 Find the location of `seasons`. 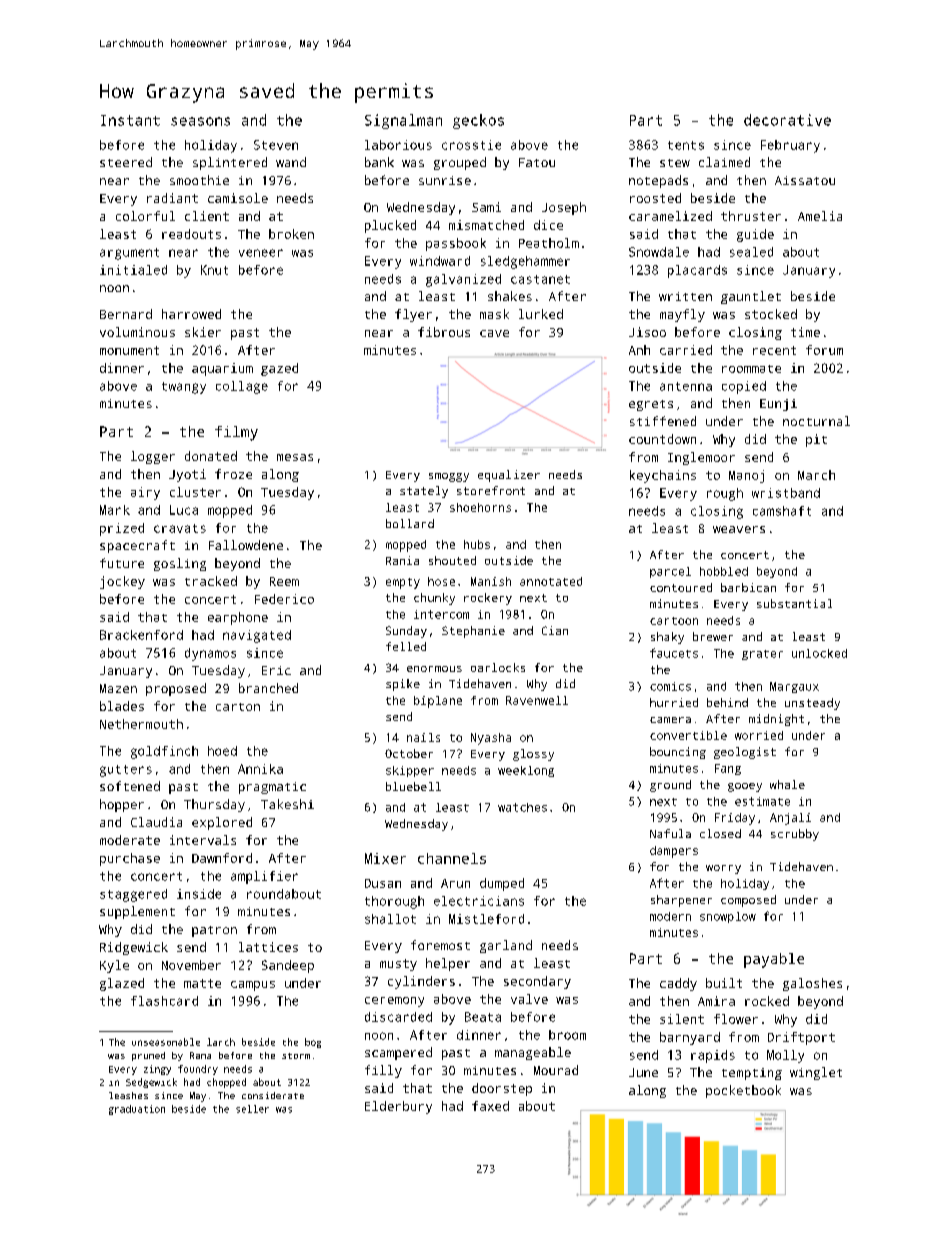

seasons is located at coordinates (200, 121).
